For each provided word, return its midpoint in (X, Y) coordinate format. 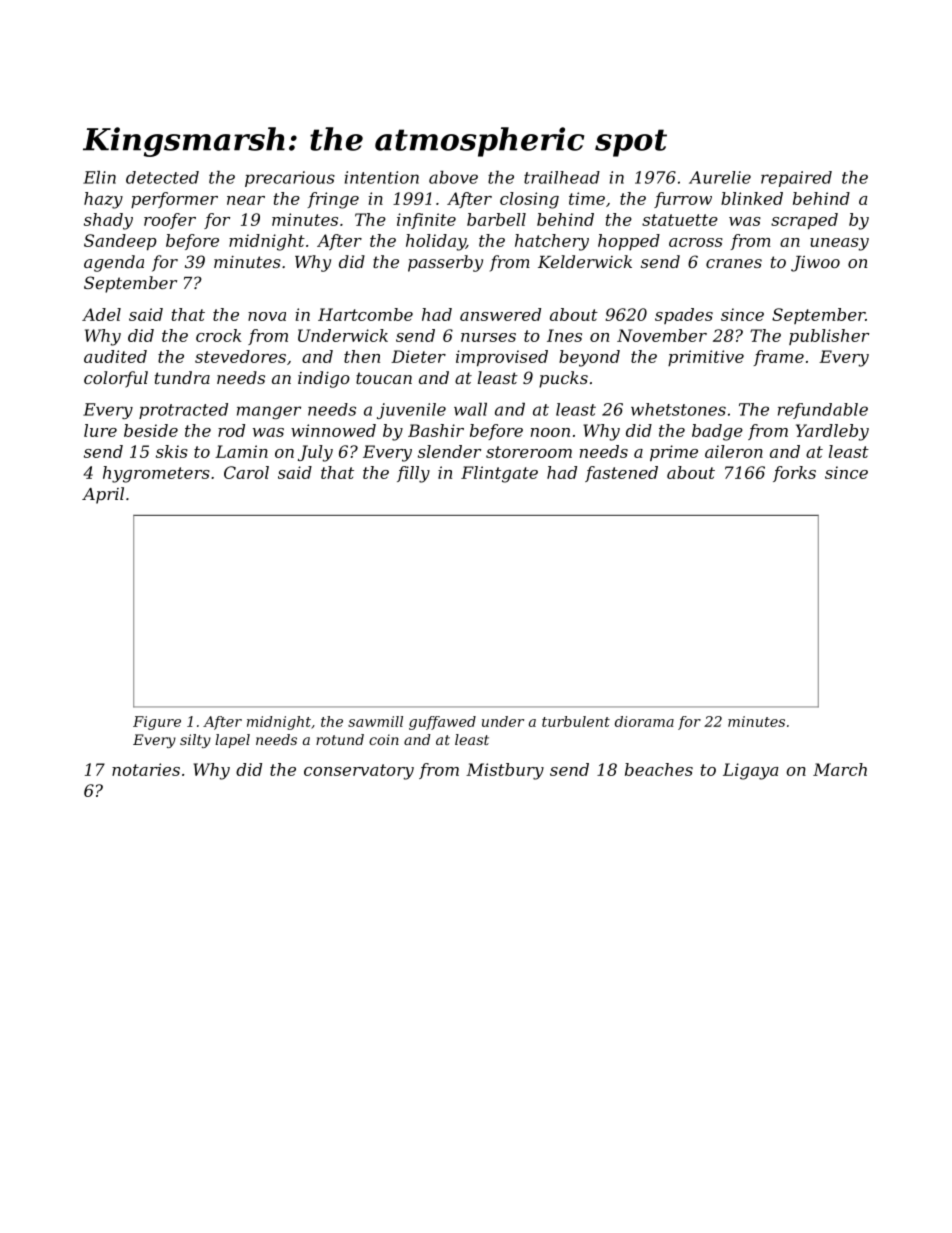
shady (108, 221)
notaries (146, 769)
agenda (114, 263)
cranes (734, 263)
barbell (496, 219)
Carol (246, 472)
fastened (621, 474)
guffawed (442, 723)
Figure (157, 723)
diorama (644, 721)
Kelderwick (585, 261)
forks (794, 474)
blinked (752, 198)
